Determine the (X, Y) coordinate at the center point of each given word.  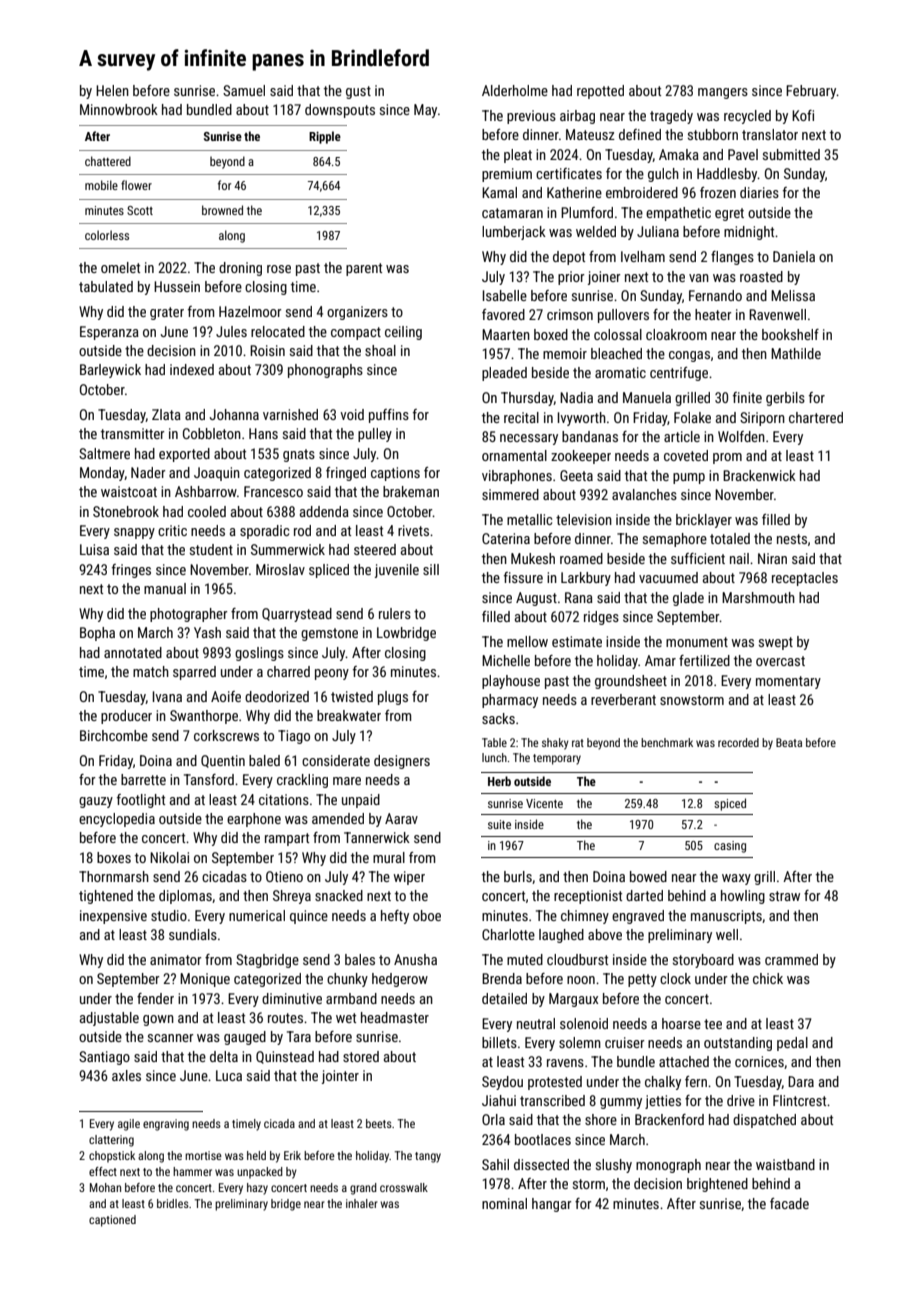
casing (730, 847)
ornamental (514, 455)
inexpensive (113, 917)
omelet (120, 267)
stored (361, 1056)
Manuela (647, 397)
